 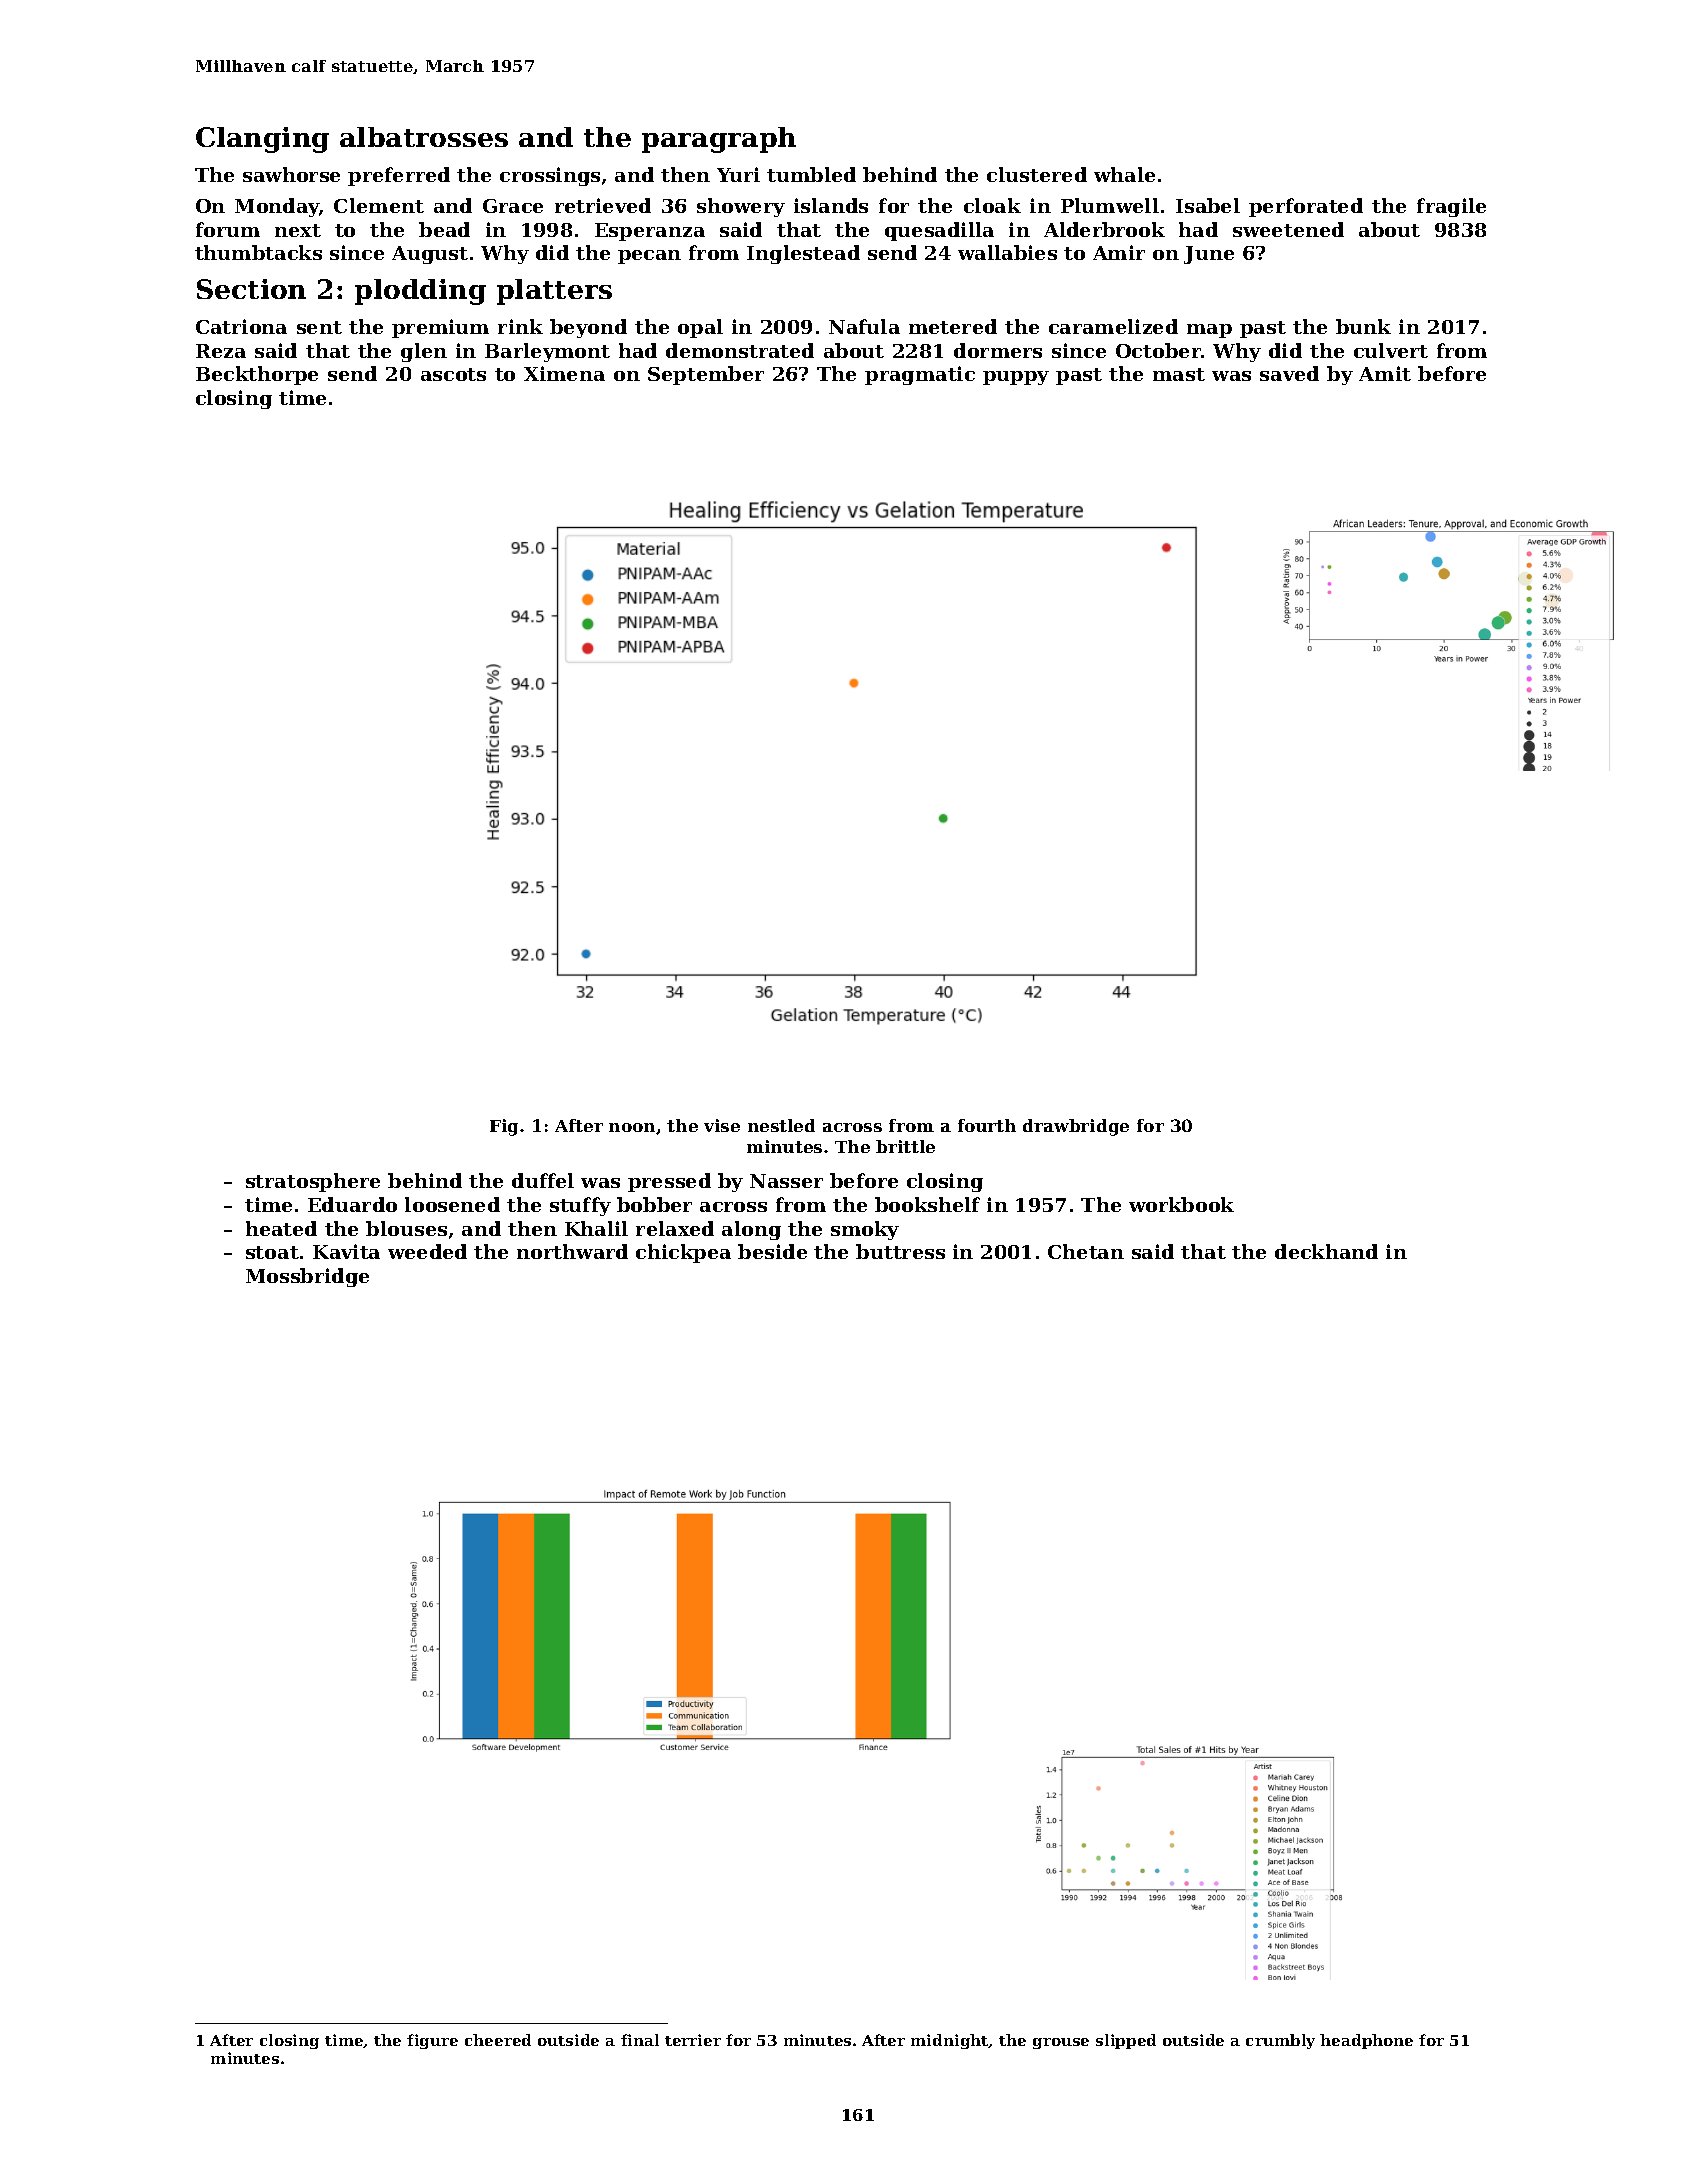 What do you see at coordinates (432, 2041) in the screenshot?
I see `figure` at bounding box center [432, 2041].
